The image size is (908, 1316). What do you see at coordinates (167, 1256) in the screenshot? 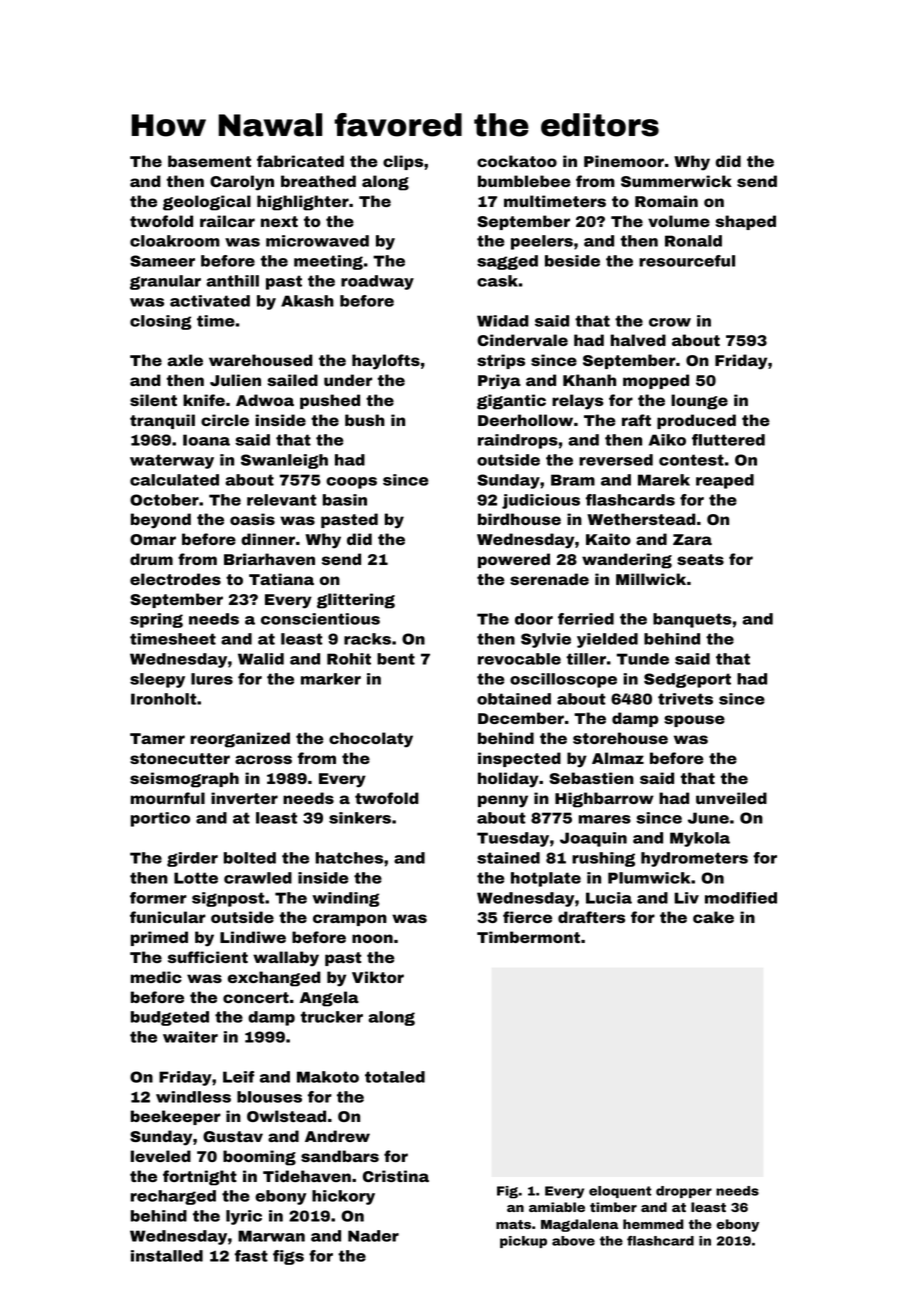
I see `installed` at bounding box center [167, 1256].
